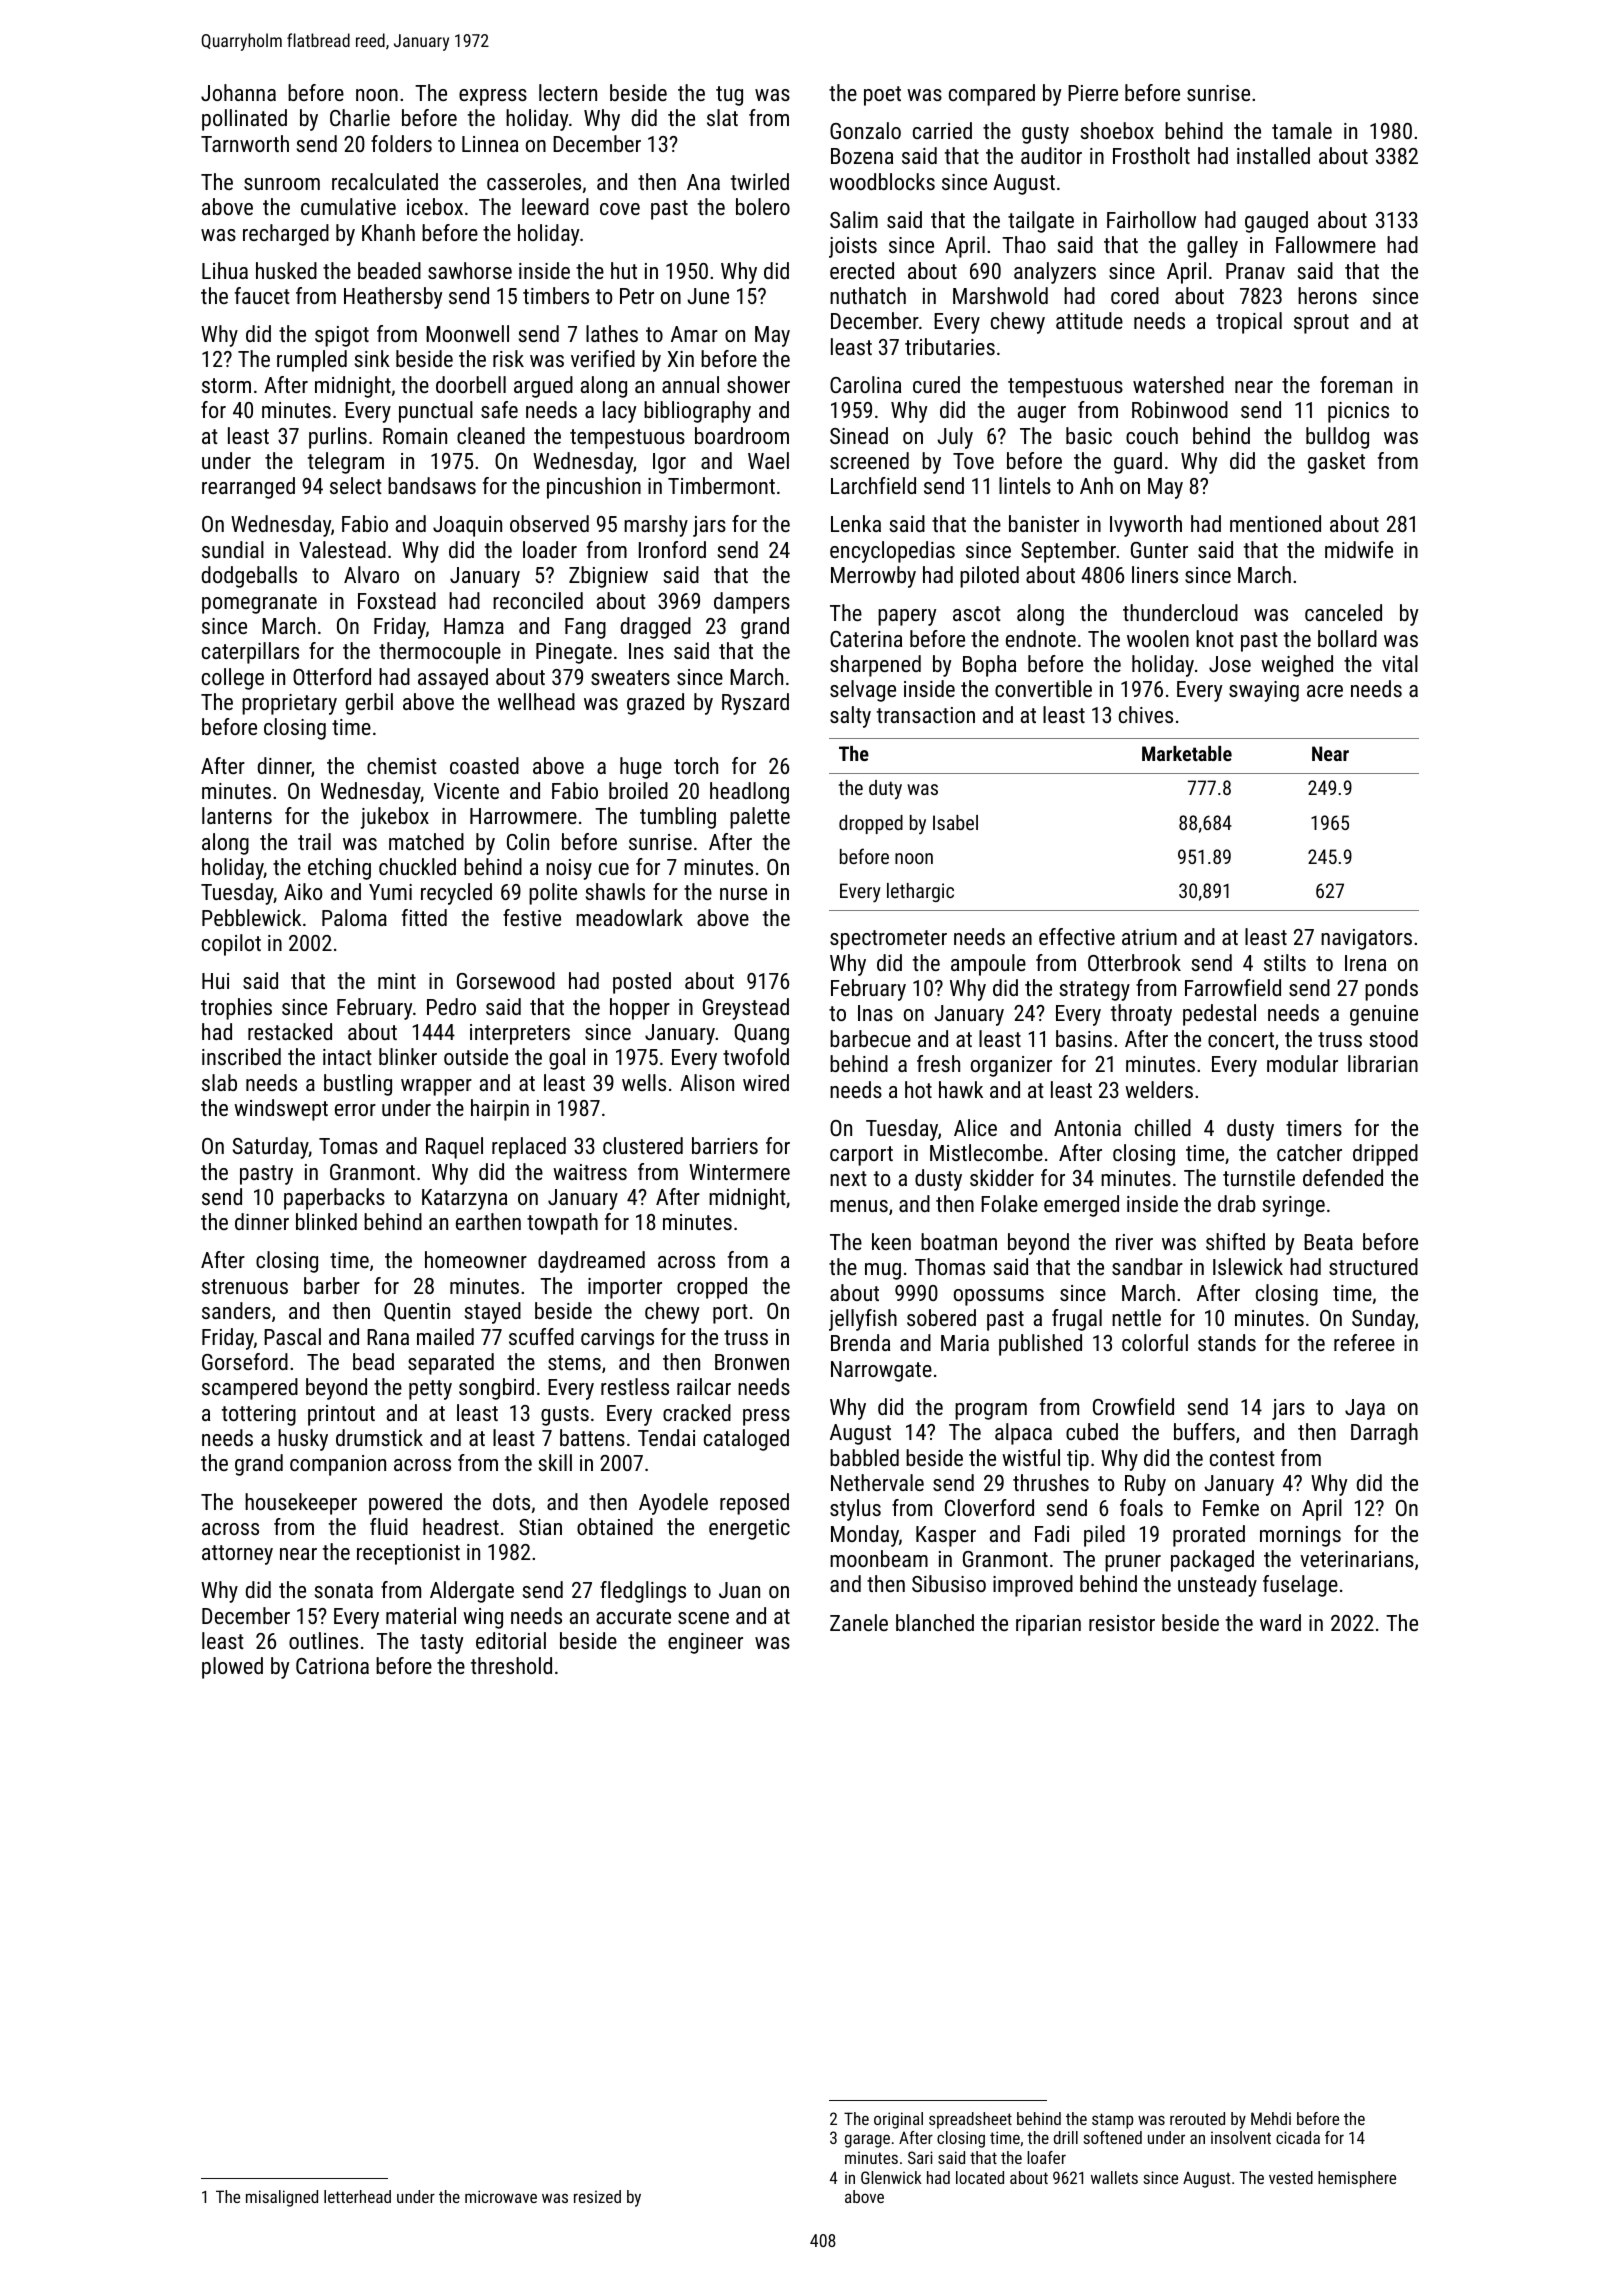 This screenshot has width=1620, height=2292. What do you see at coordinates (859, 1622) in the screenshot?
I see `Zanele` at bounding box center [859, 1622].
